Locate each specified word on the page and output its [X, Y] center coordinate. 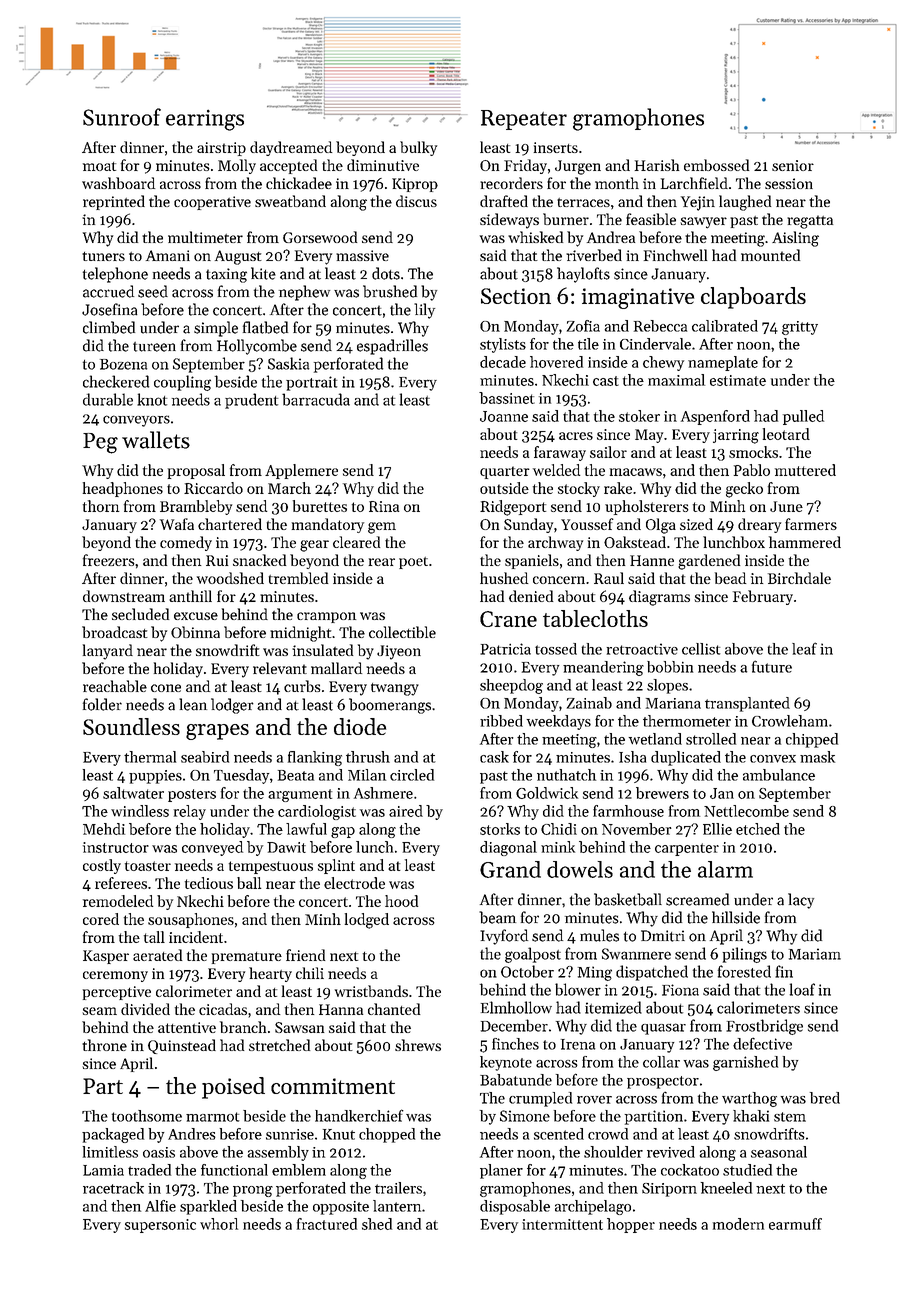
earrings [205, 120]
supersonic [160, 1226]
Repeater [524, 120]
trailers [398, 1188]
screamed [697, 899]
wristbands [371, 991]
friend [305, 955]
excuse [196, 616]
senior [793, 165]
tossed [556, 649]
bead [730, 578]
